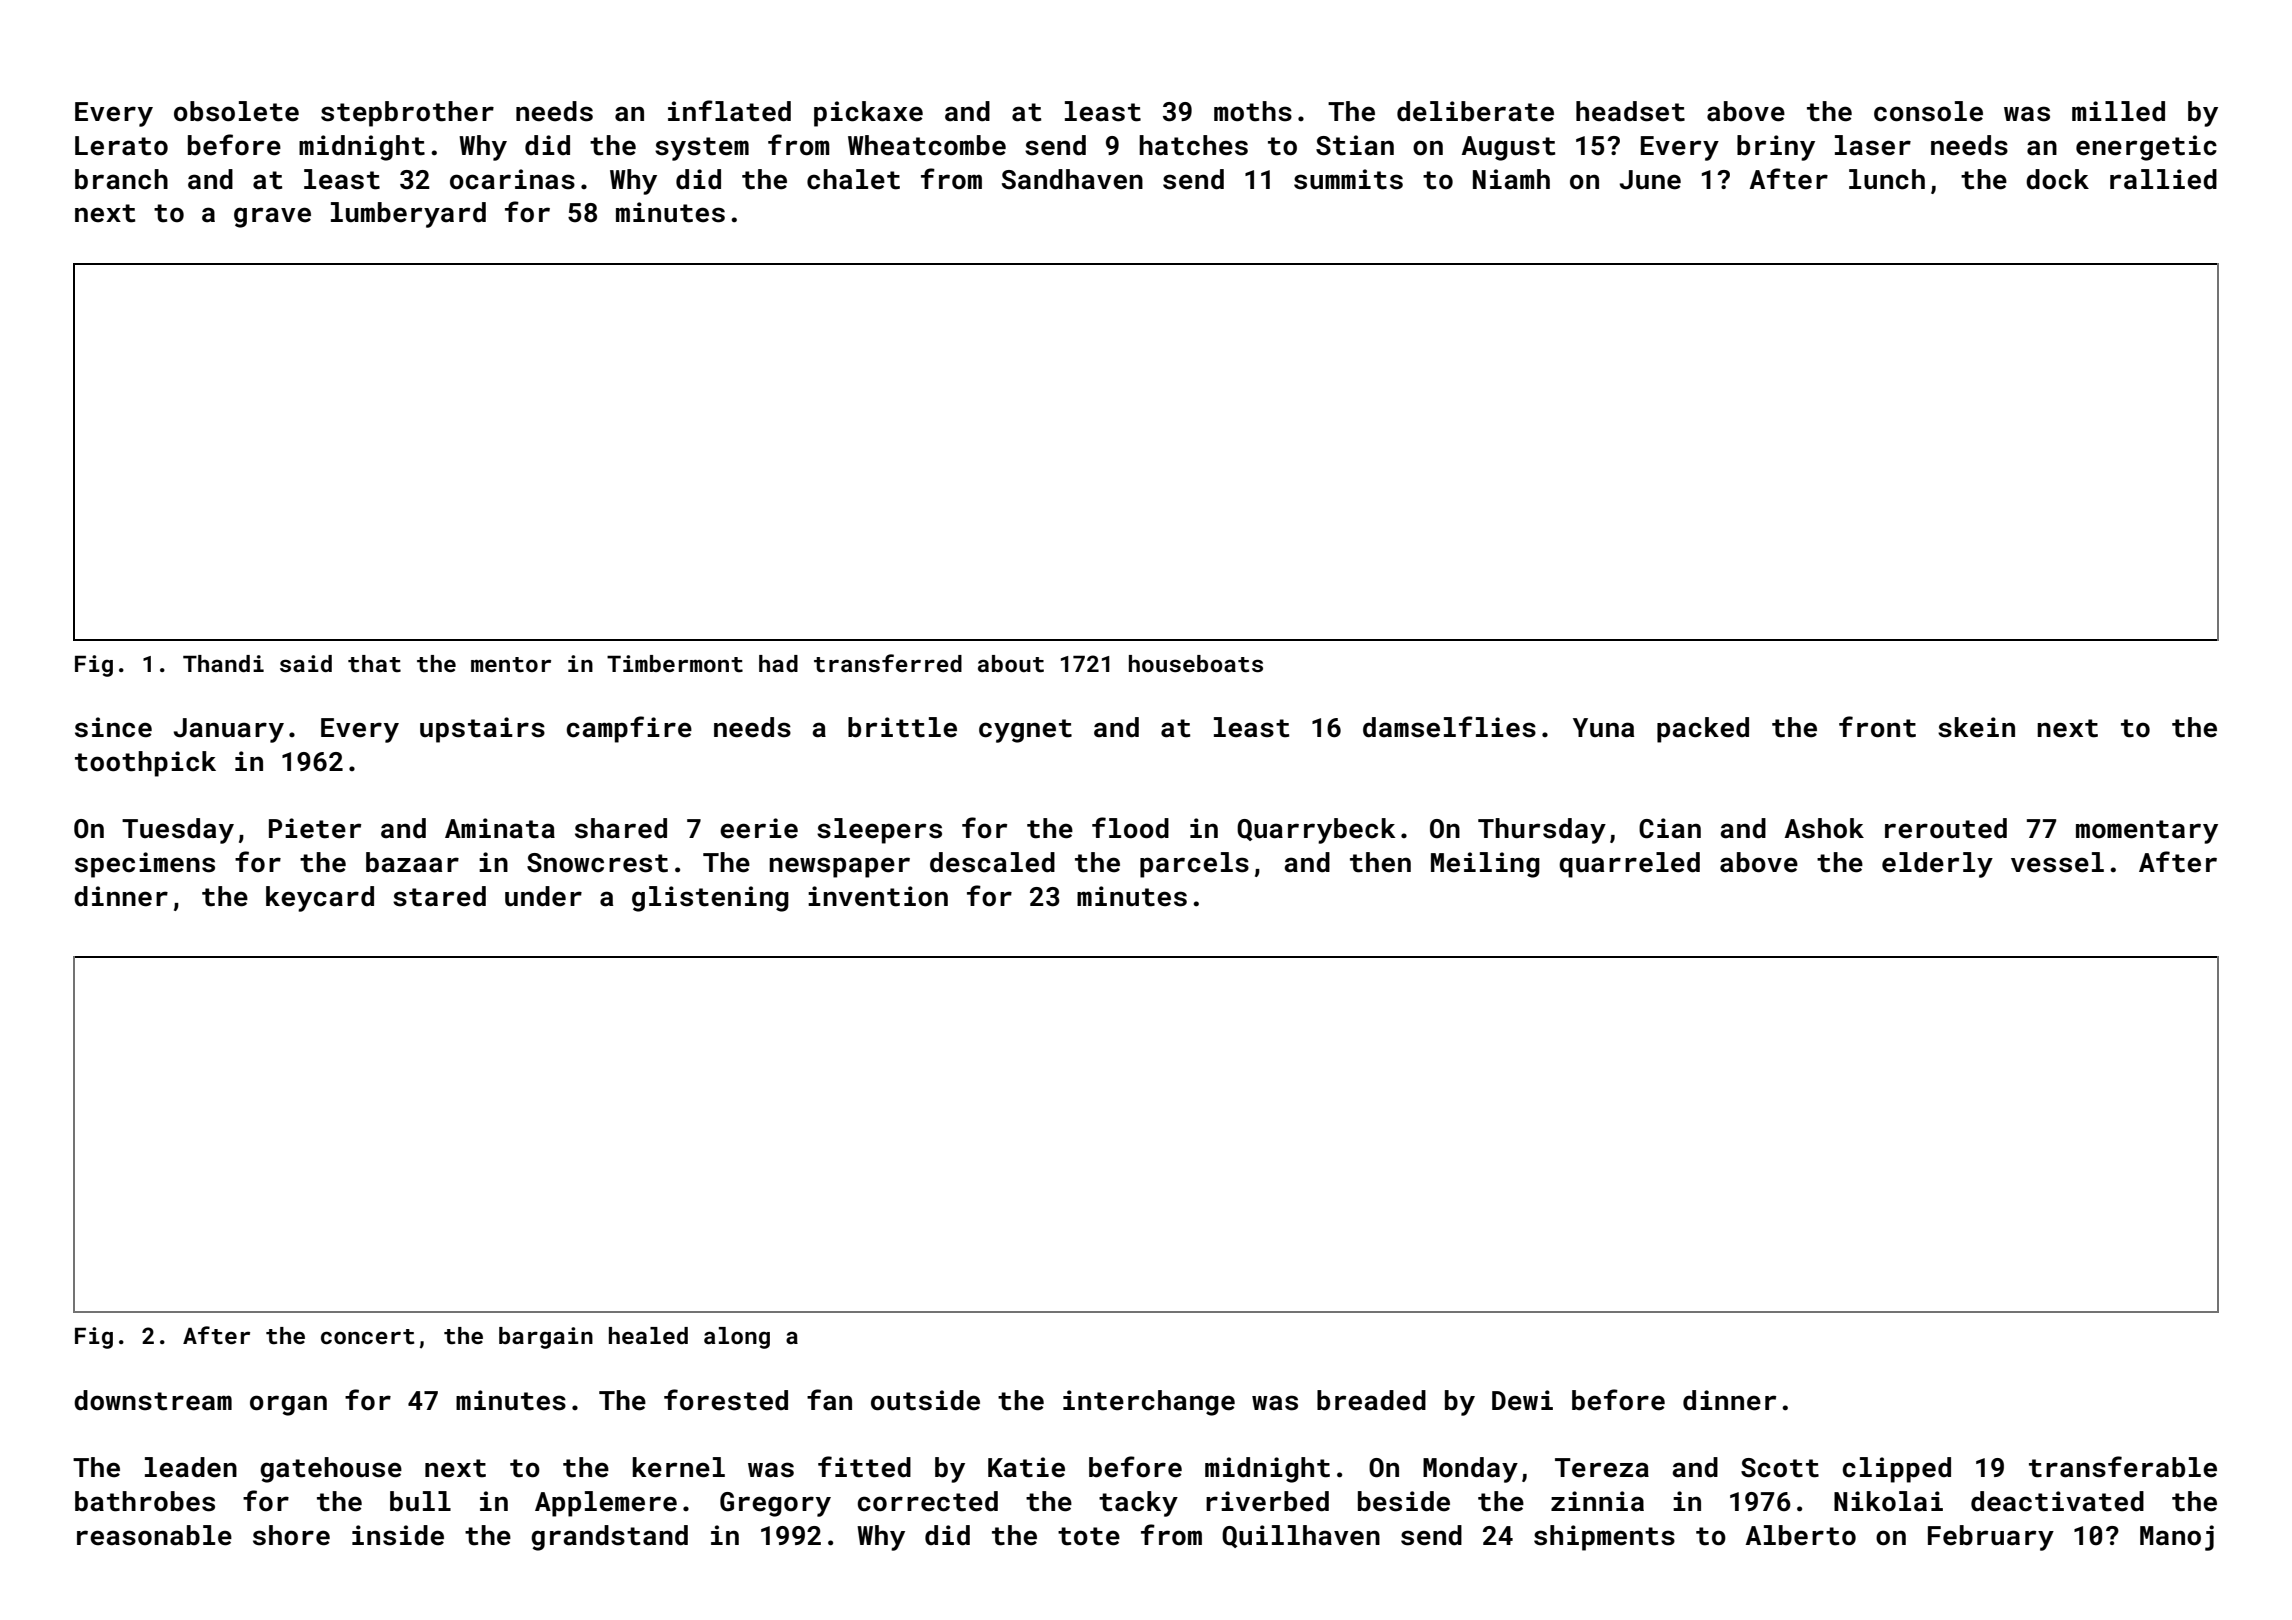 Image resolution: width=2292 pixels, height=1620 pixels. Describe the element at coordinates (1193, 145) in the document. I see `hatches` at that location.
